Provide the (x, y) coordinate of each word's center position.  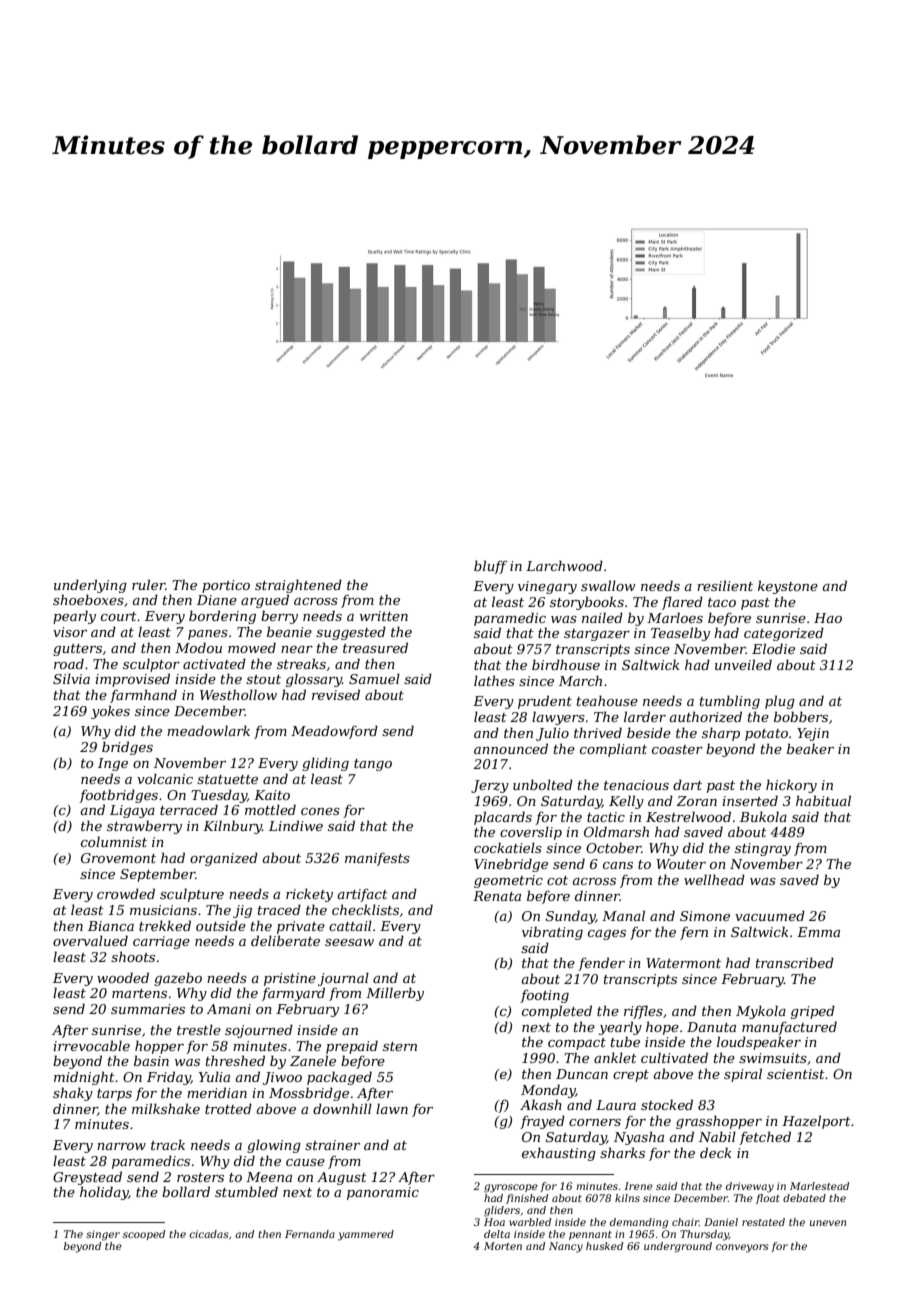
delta (497, 1234)
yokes (110, 712)
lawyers (558, 718)
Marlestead (819, 1186)
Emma (818, 932)
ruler (148, 584)
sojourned (259, 1031)
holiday (104, 1193)
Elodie (773, 648)
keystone (788, 587)
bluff (491, 567)
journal (343, 979)
